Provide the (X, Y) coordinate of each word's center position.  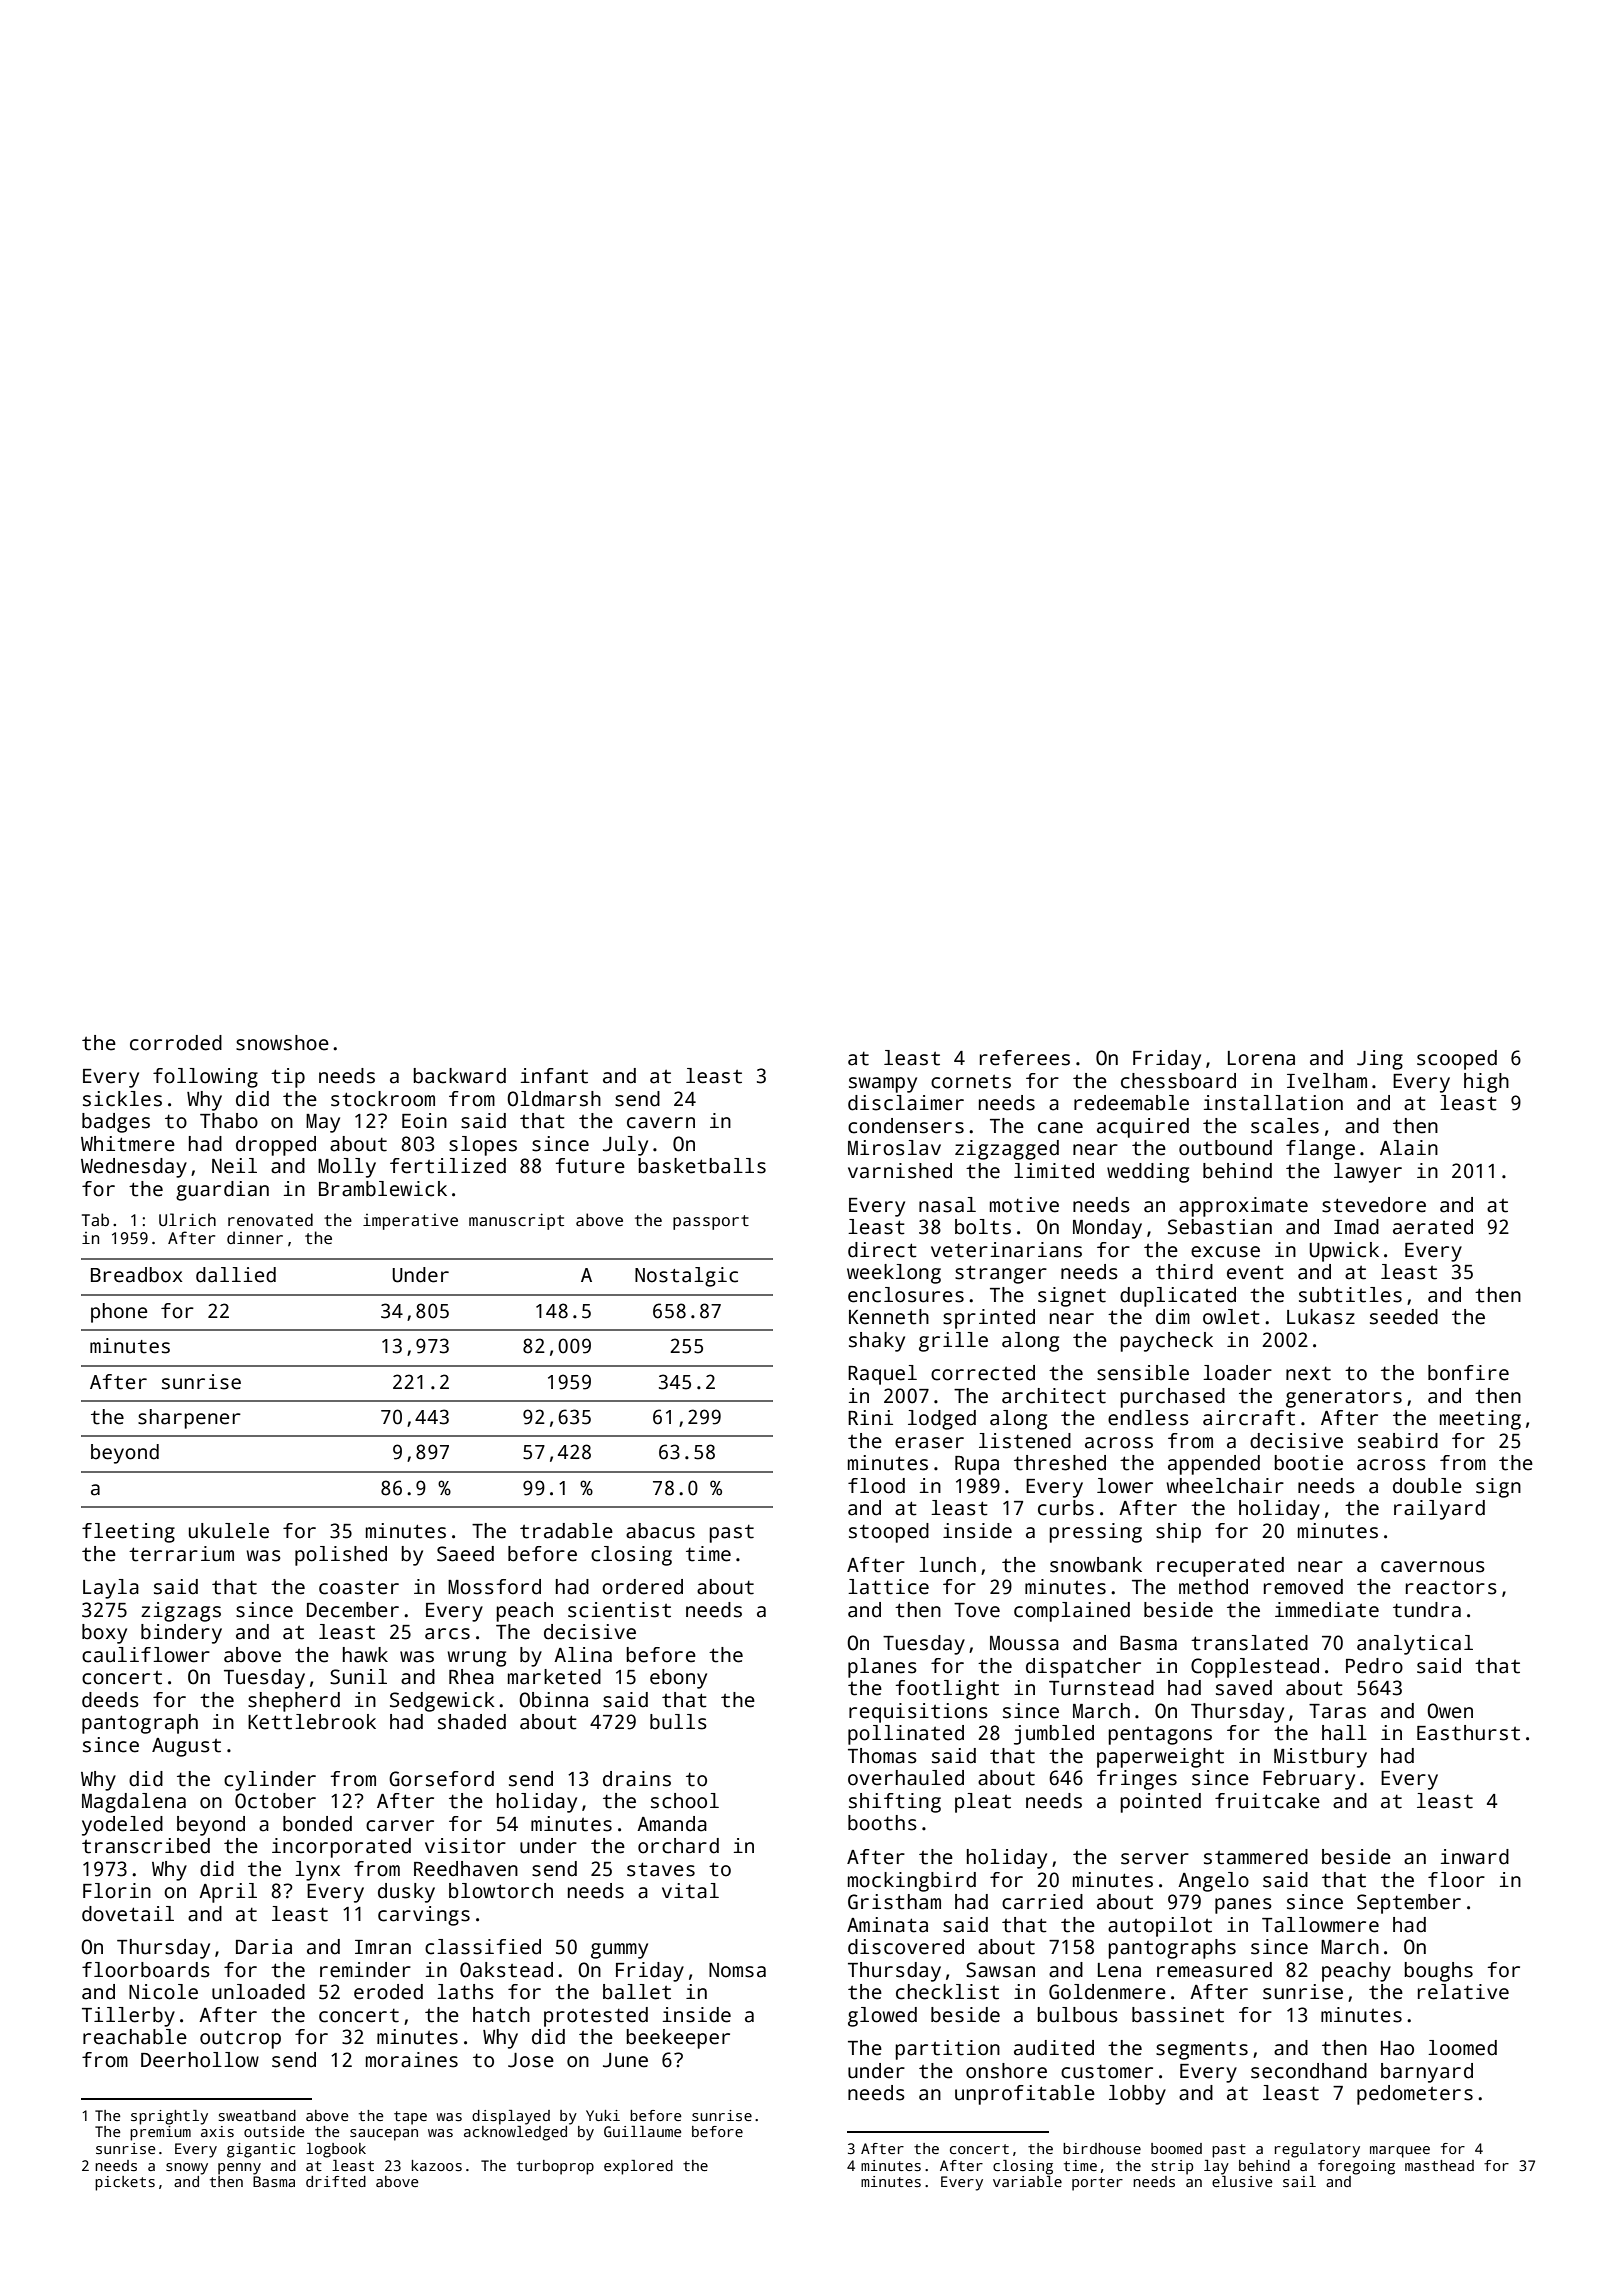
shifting (895, 1803)
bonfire (1468, 1373)
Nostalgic (686, 1277)
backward (459, 1076)
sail (1299, 2181)
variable (1027, 2181)
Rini (870, 1417)
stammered (1256, 1857)
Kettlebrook (312, 1722)
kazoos (437, 2165)
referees (1025, 1058)
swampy (883, 1085)
